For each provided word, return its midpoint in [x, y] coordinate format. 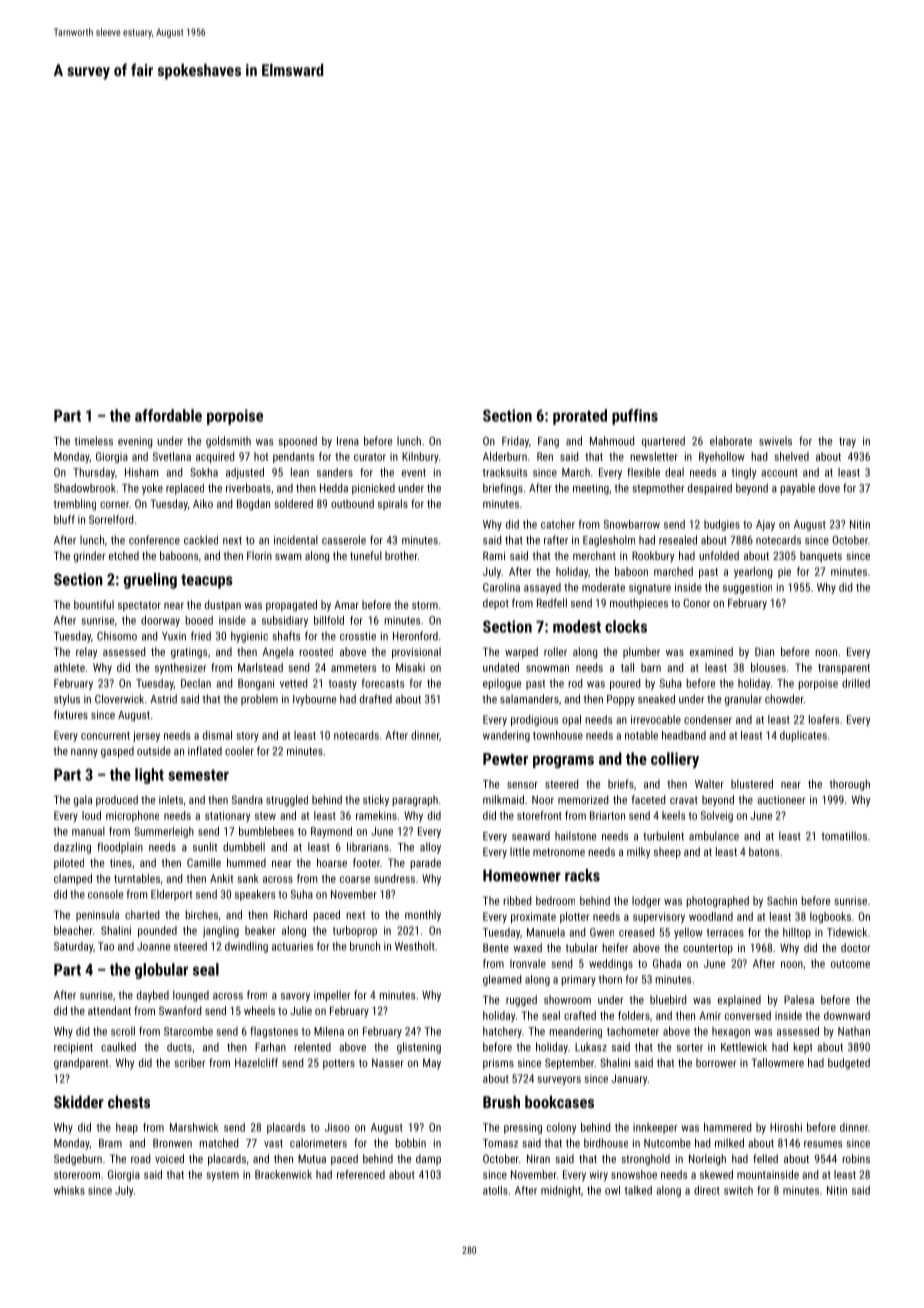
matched [219, 1143]
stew [265, 816]
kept [803, 1048]
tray [847, 442]
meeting [591, 489]
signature [650, 588]
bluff [64, 519]
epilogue [502, 684]
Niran [538, 1158]
